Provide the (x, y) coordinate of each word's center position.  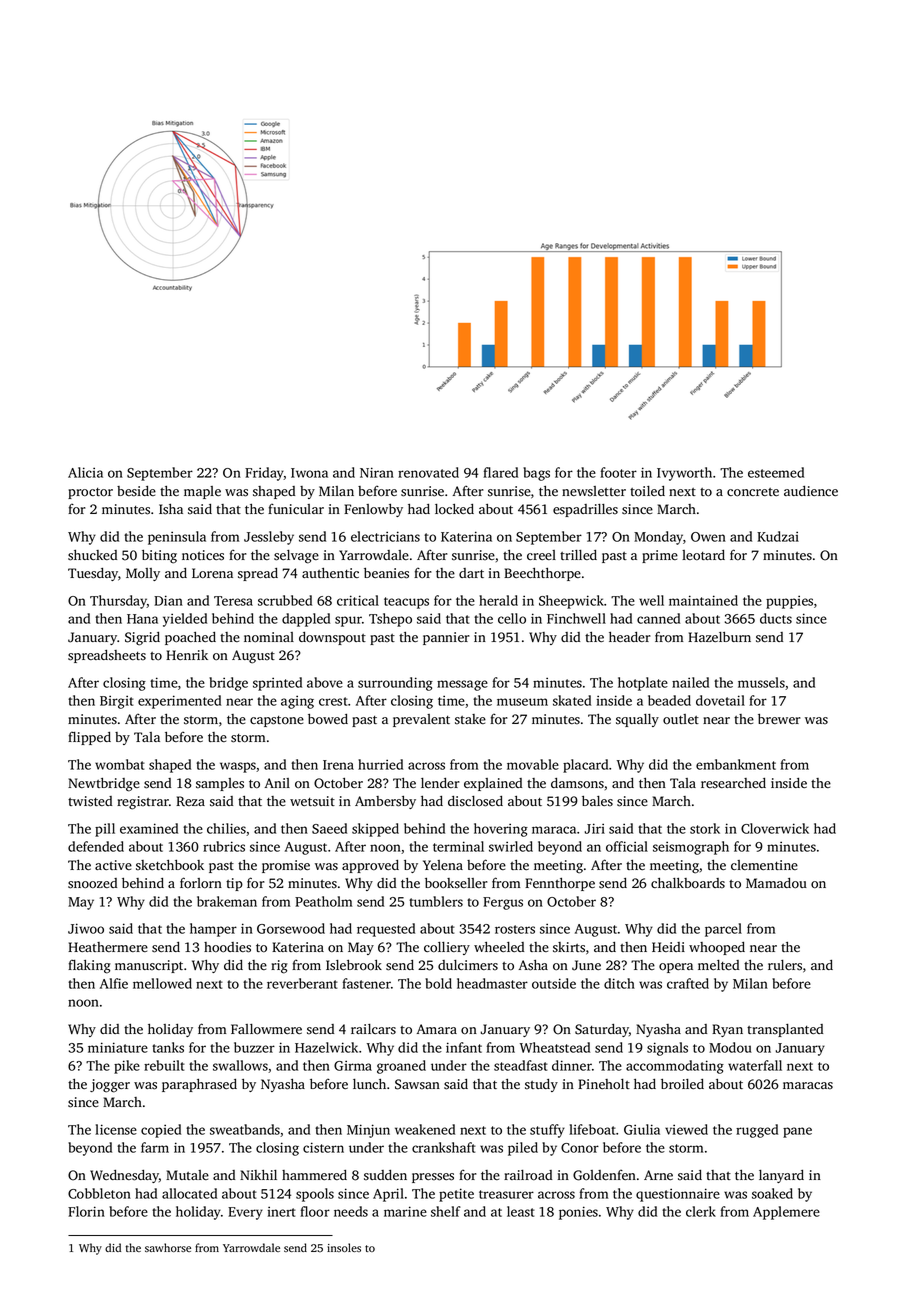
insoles (344, 1247)
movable (533, 764)
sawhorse (168, 1247)
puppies (789, 602)
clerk (701, 1211)
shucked (92, 555)
